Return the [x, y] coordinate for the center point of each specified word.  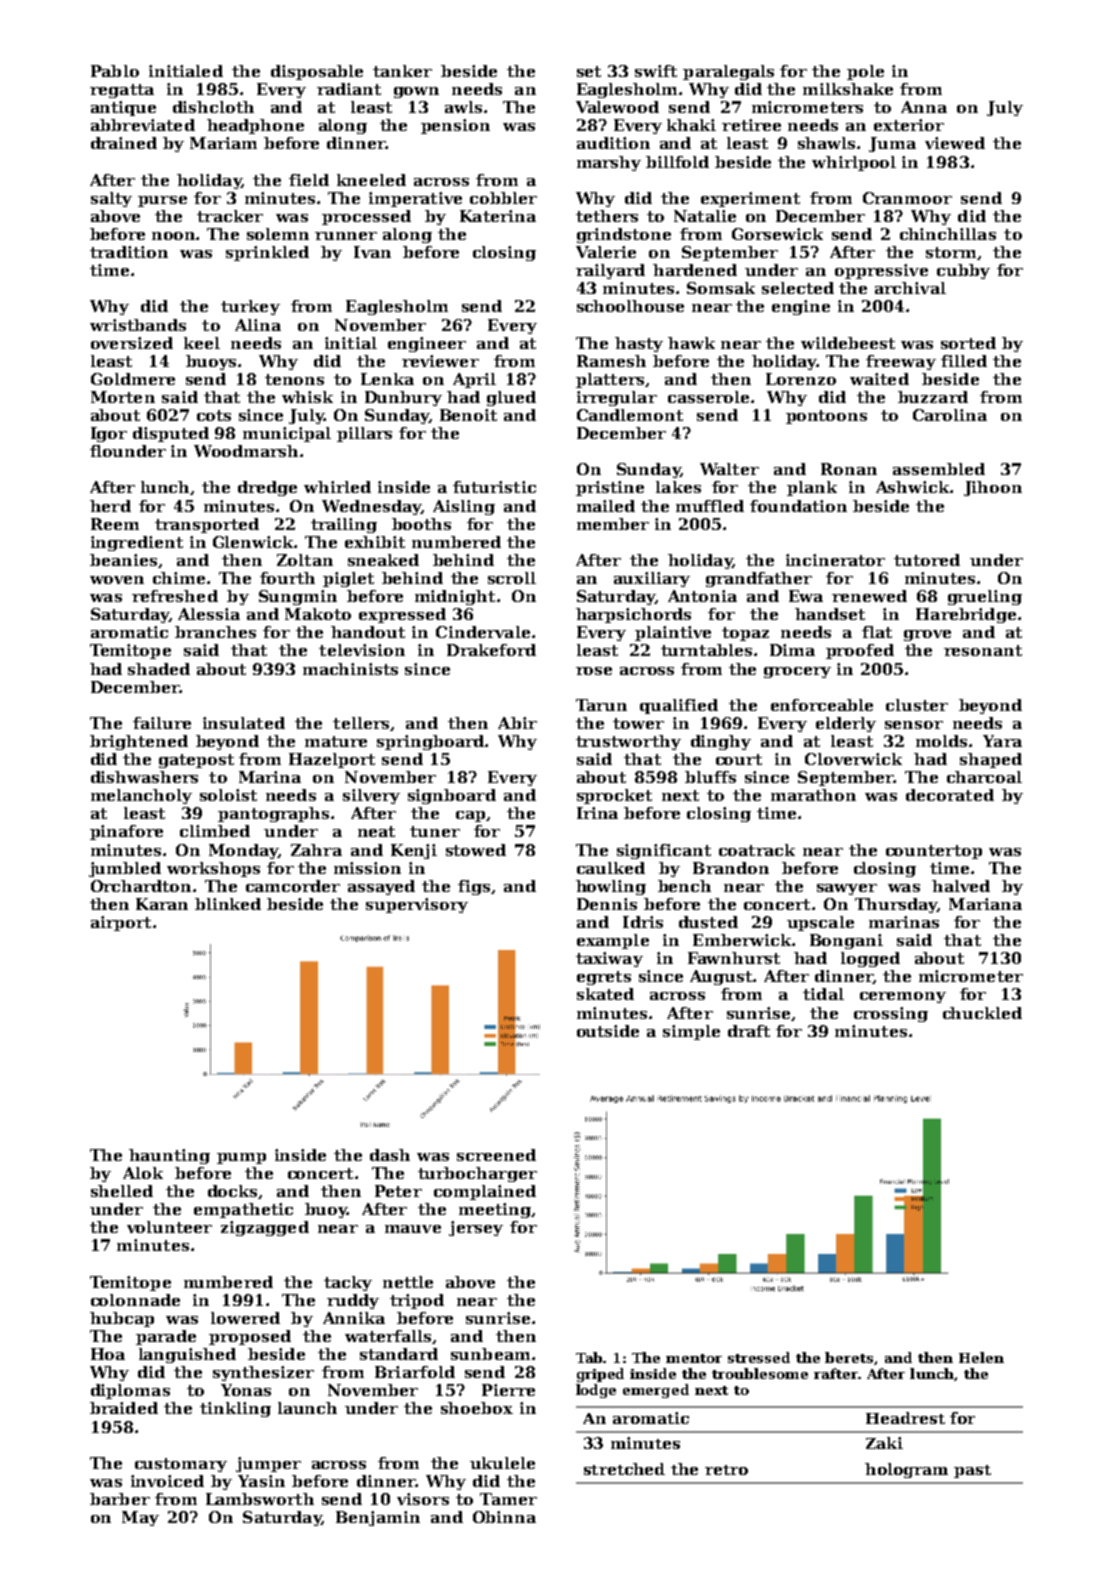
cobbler [503, 198]
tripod [417, 1301]
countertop [934, 852]
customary [181, 1465]
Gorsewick [777, 234]
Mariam [223, 143]
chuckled [982, 1013]
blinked [228, 904]
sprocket [614, 796]
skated [605, 994]
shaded [159, 669]
